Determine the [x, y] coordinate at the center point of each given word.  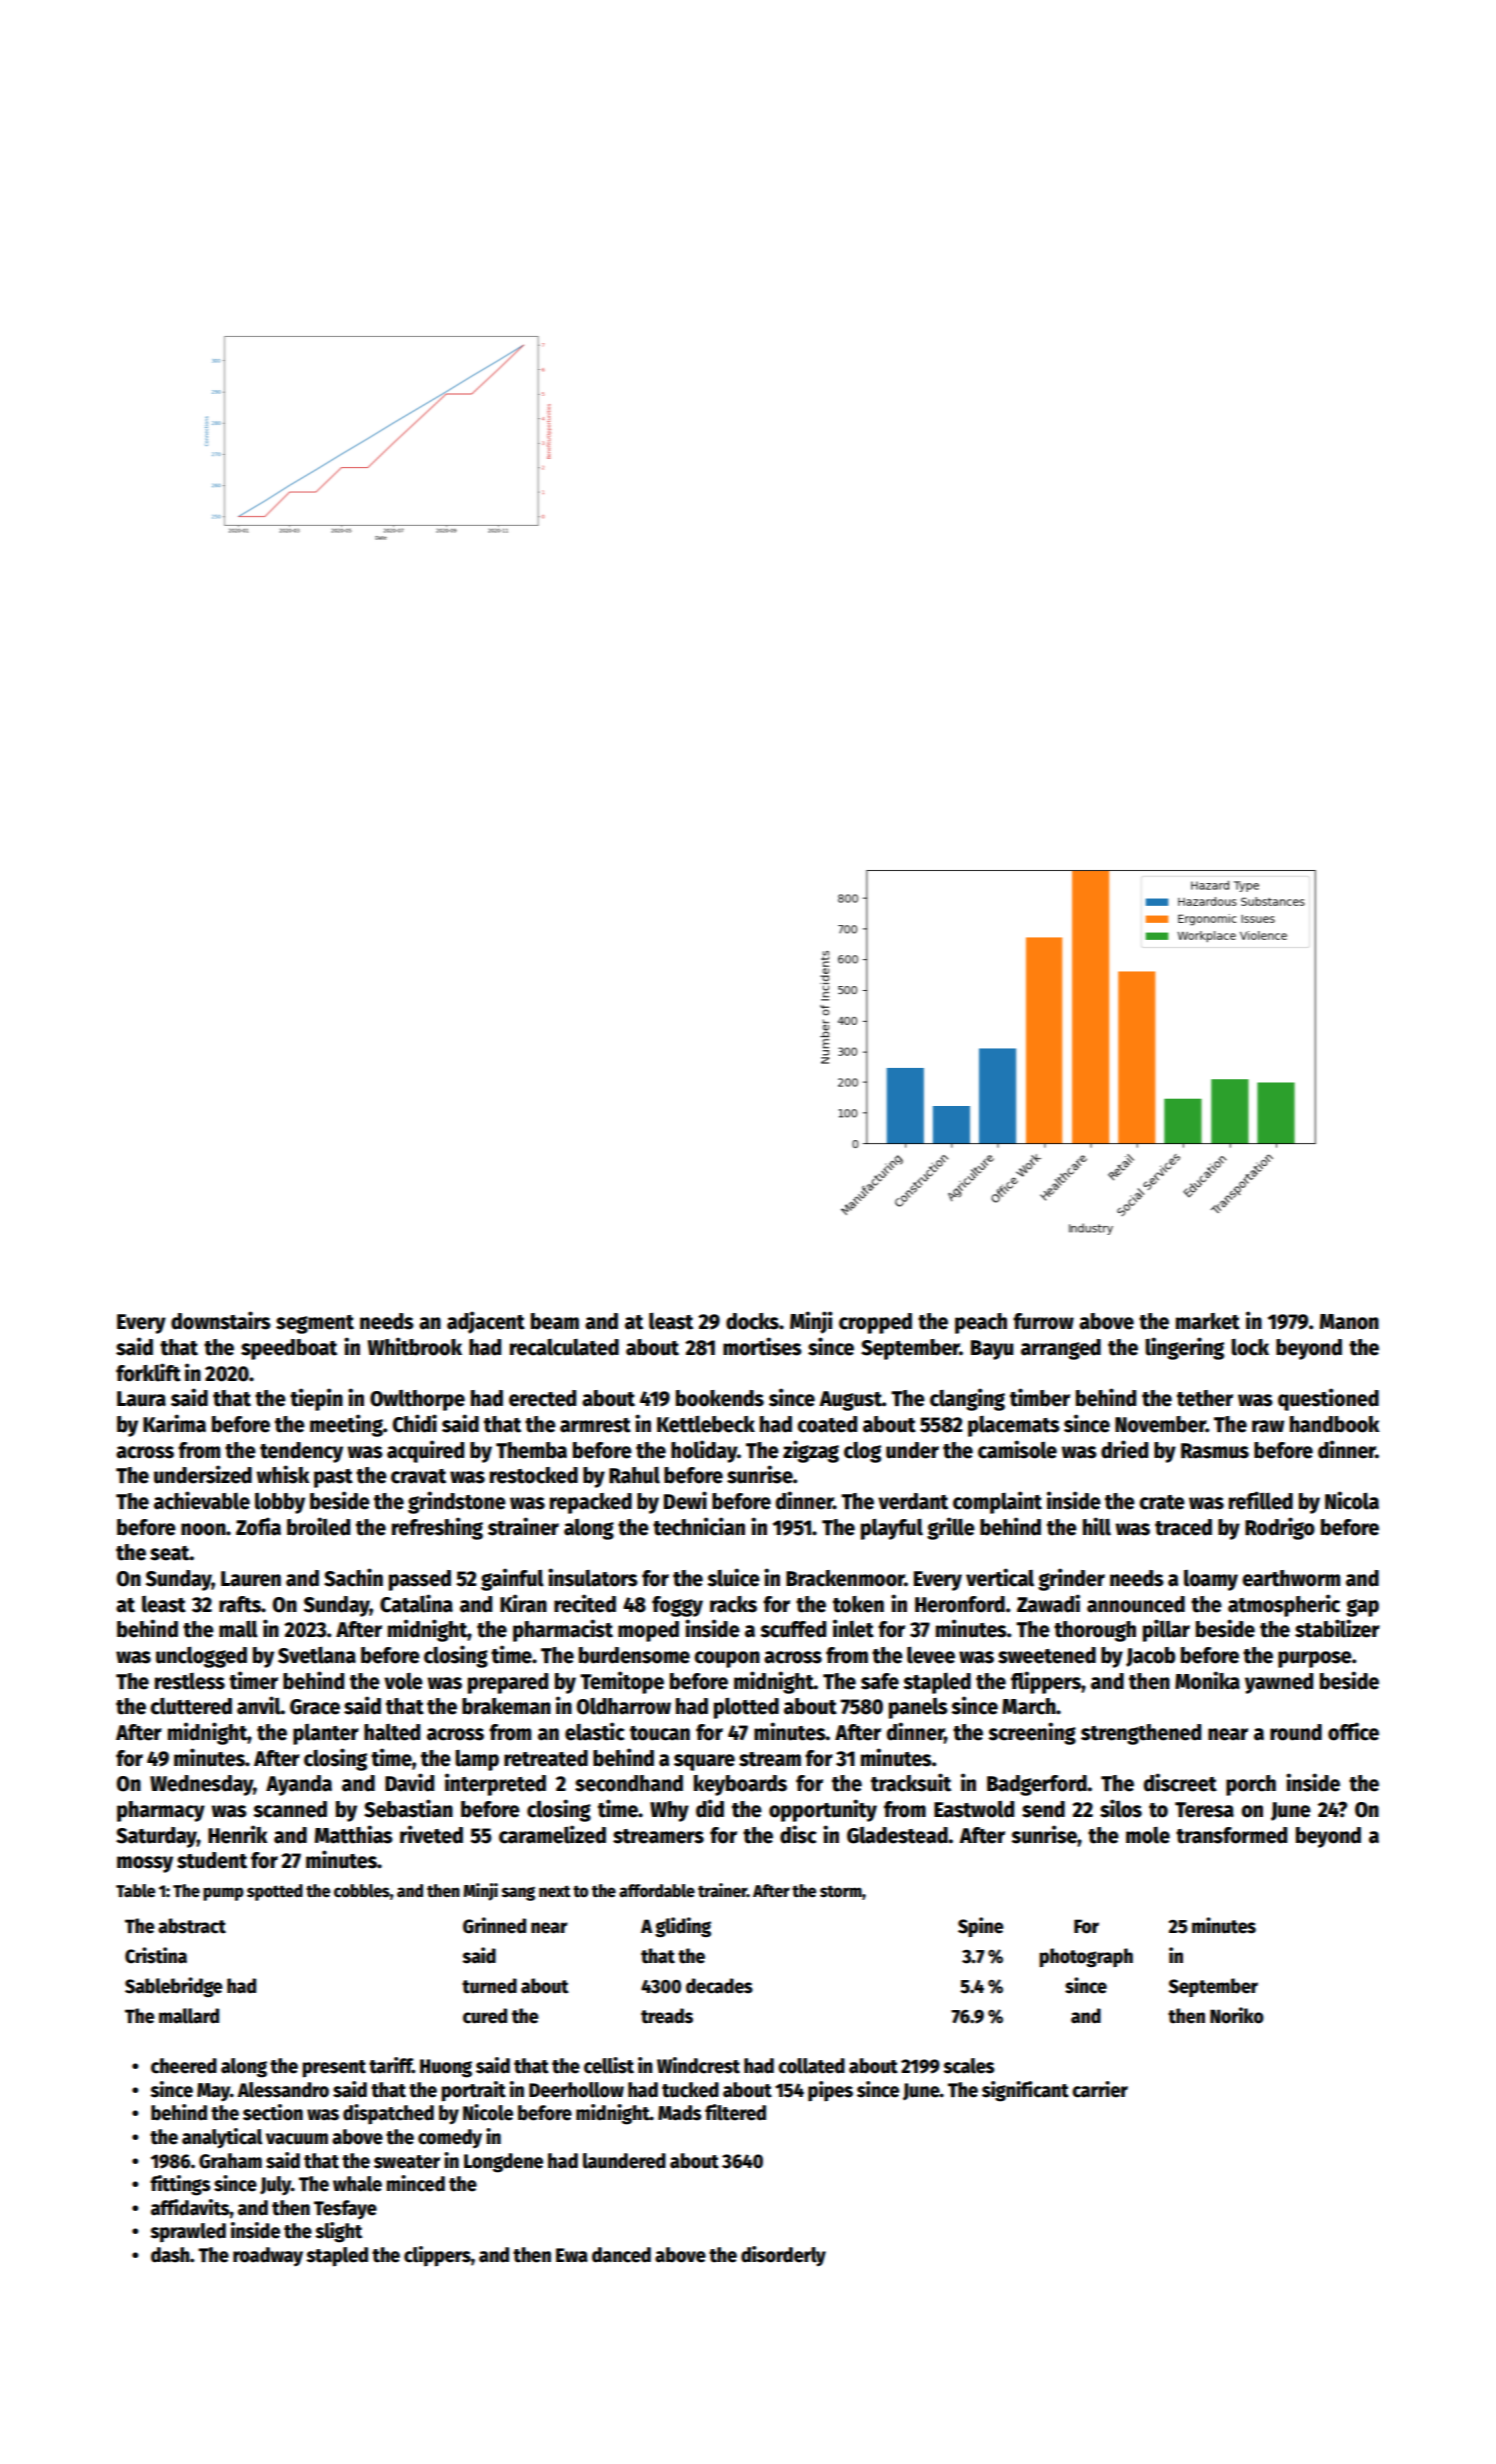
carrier [1100, 2089]
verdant [913, 1501]
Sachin [353, 1577]
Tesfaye [345, 2209]
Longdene [503, 2163]
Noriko [1237, 2015]
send [1043, 1809]
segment [315, 1324]
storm [841, 1891]
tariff [390, 2065]
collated [811, 2066]
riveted [431, 1834]
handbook [1334, 1424]
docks [752, 1321]
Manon [1349, 1322]
